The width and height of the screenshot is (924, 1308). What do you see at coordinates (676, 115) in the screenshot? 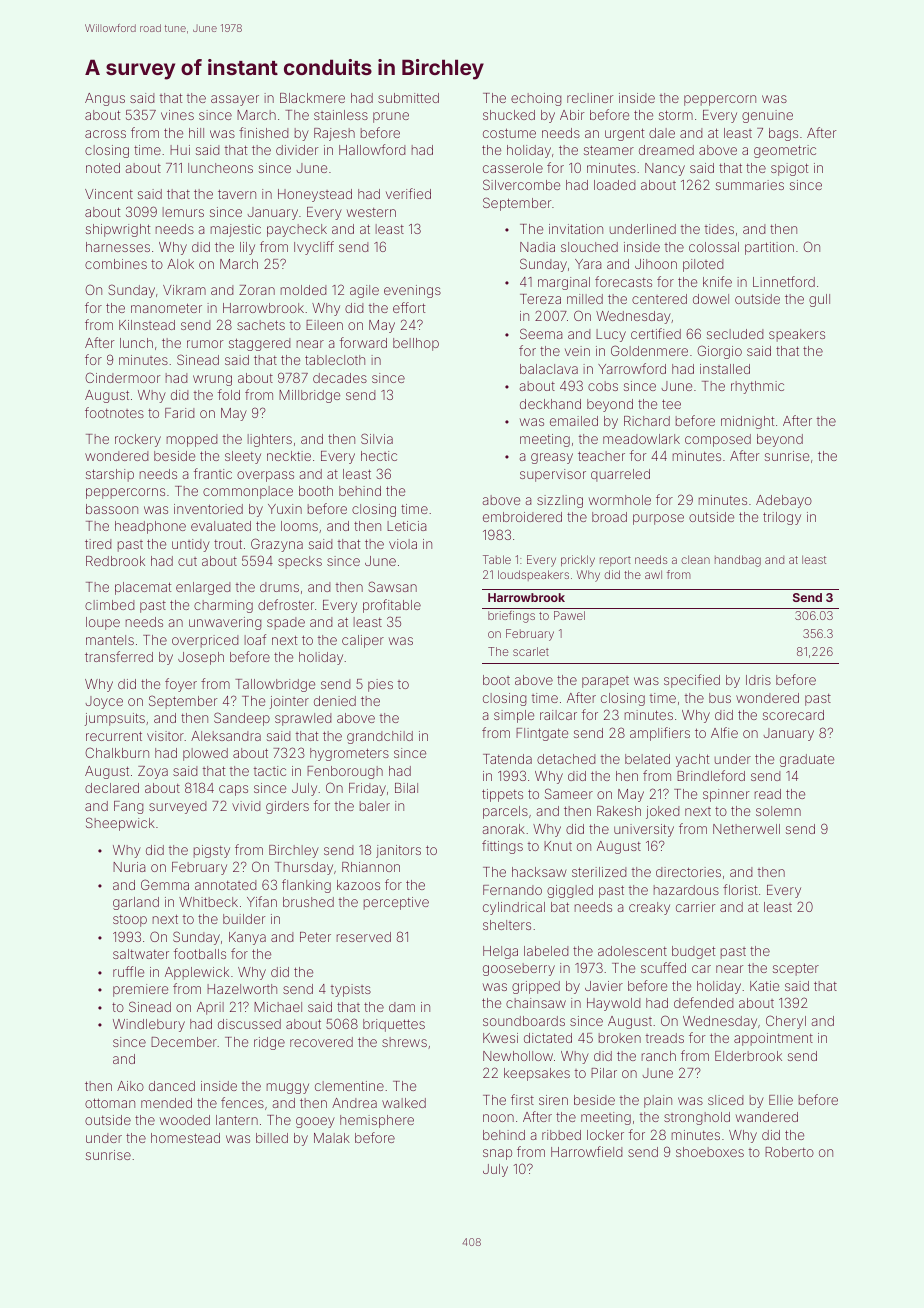
I see `storm` at bounding box center [676, 115].
